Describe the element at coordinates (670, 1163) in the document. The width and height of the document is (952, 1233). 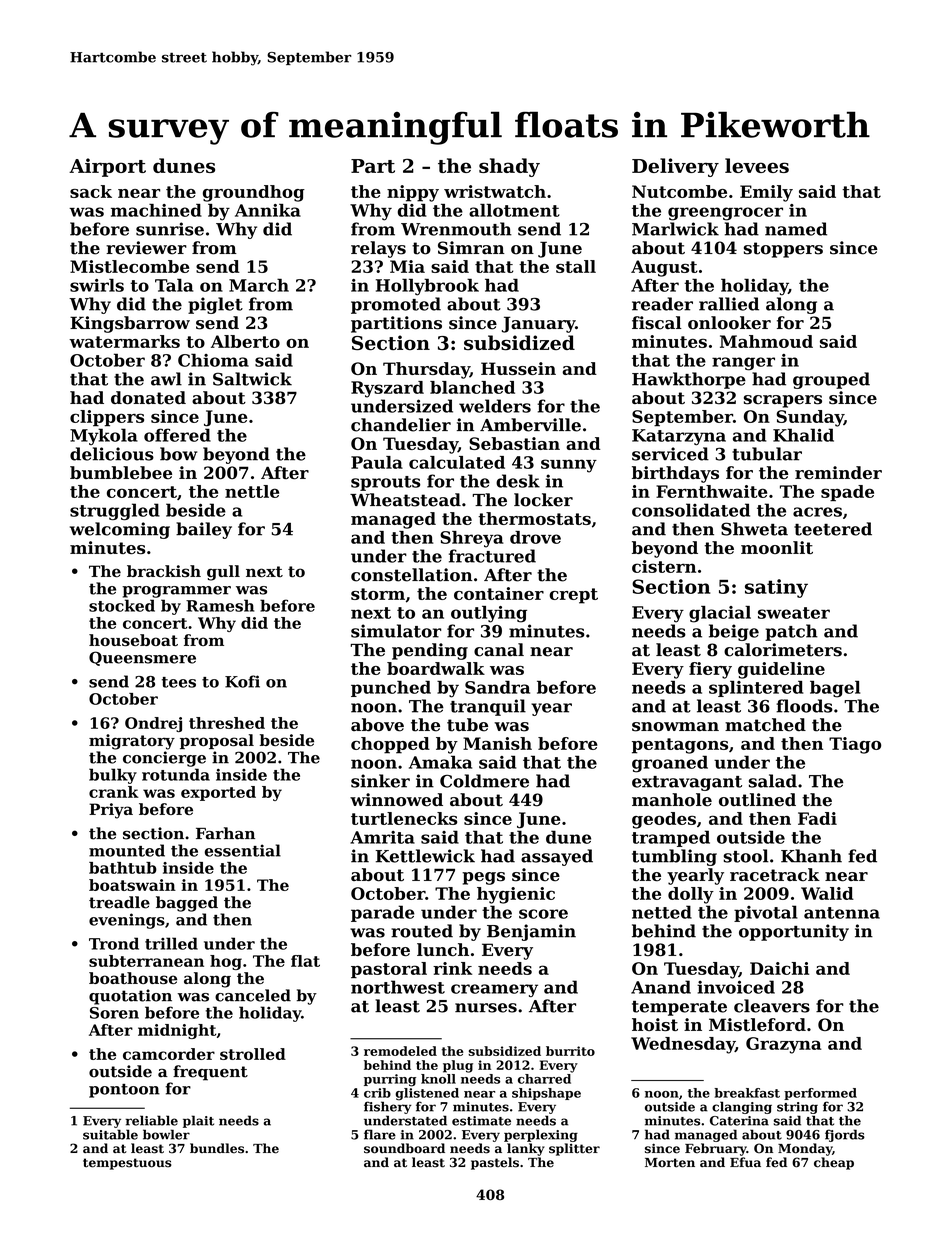
I see `Morten` at that location.
